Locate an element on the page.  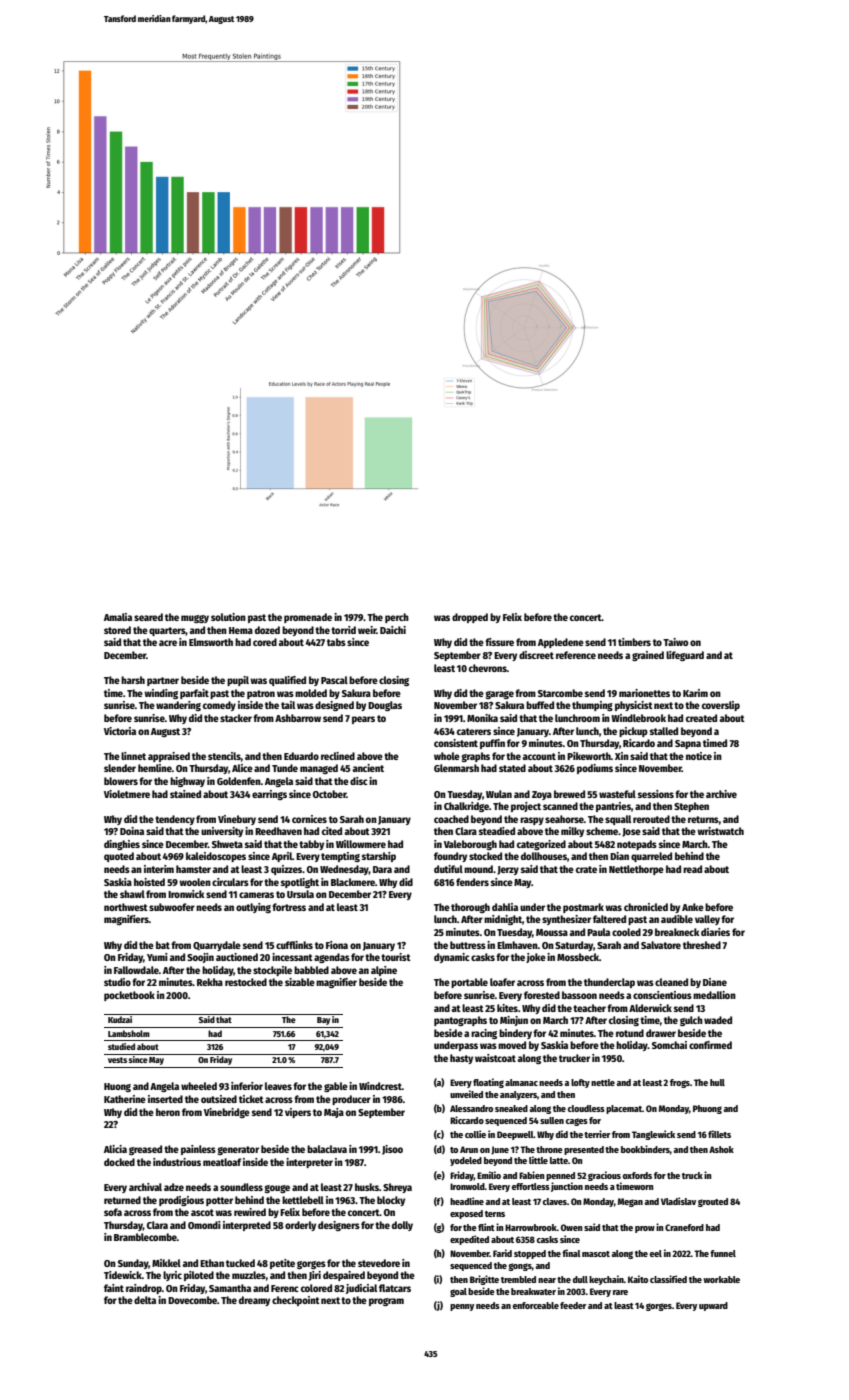
fissure is located at coordinates (499, 642).
